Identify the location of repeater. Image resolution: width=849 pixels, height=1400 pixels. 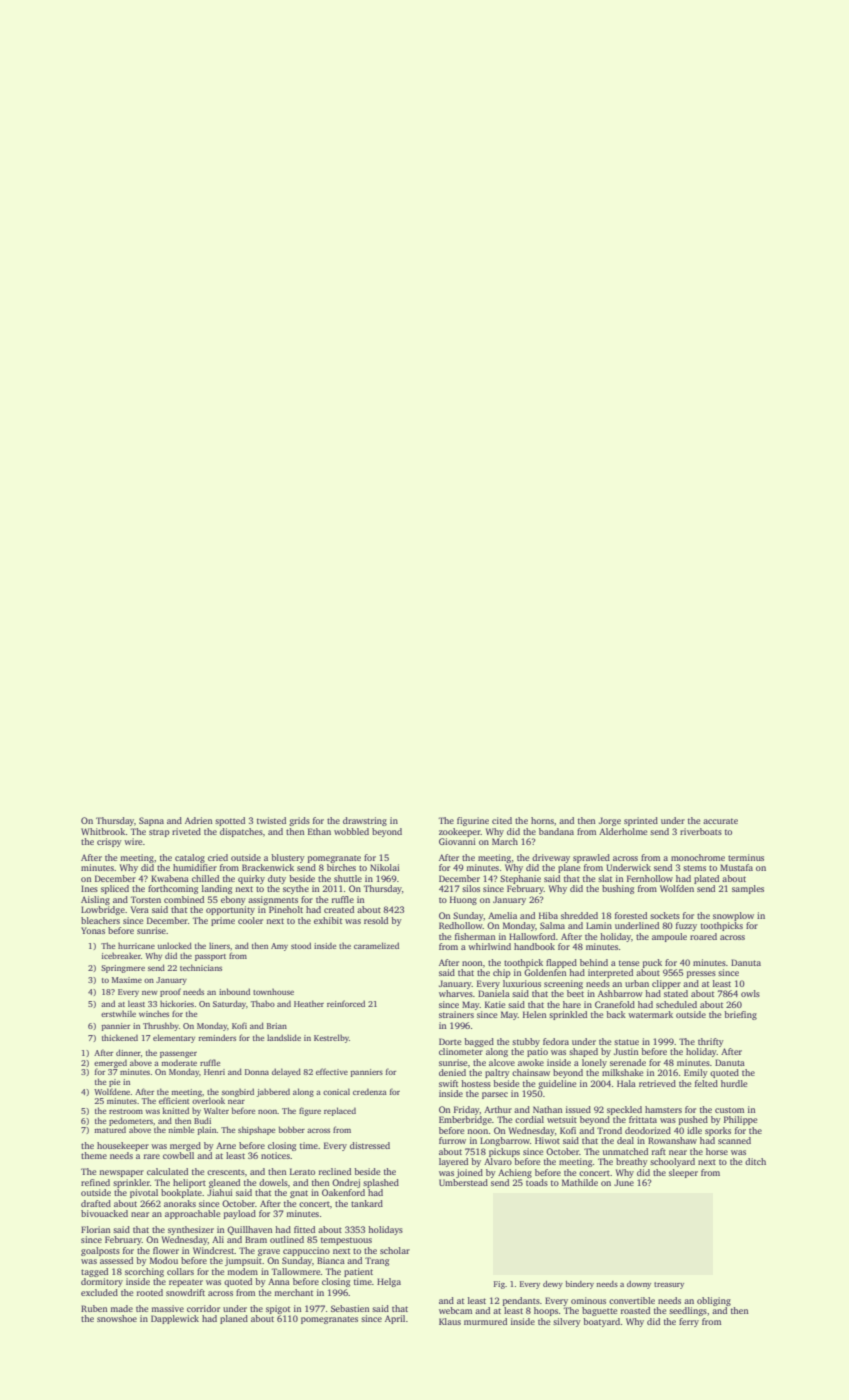
(186, 1283).
